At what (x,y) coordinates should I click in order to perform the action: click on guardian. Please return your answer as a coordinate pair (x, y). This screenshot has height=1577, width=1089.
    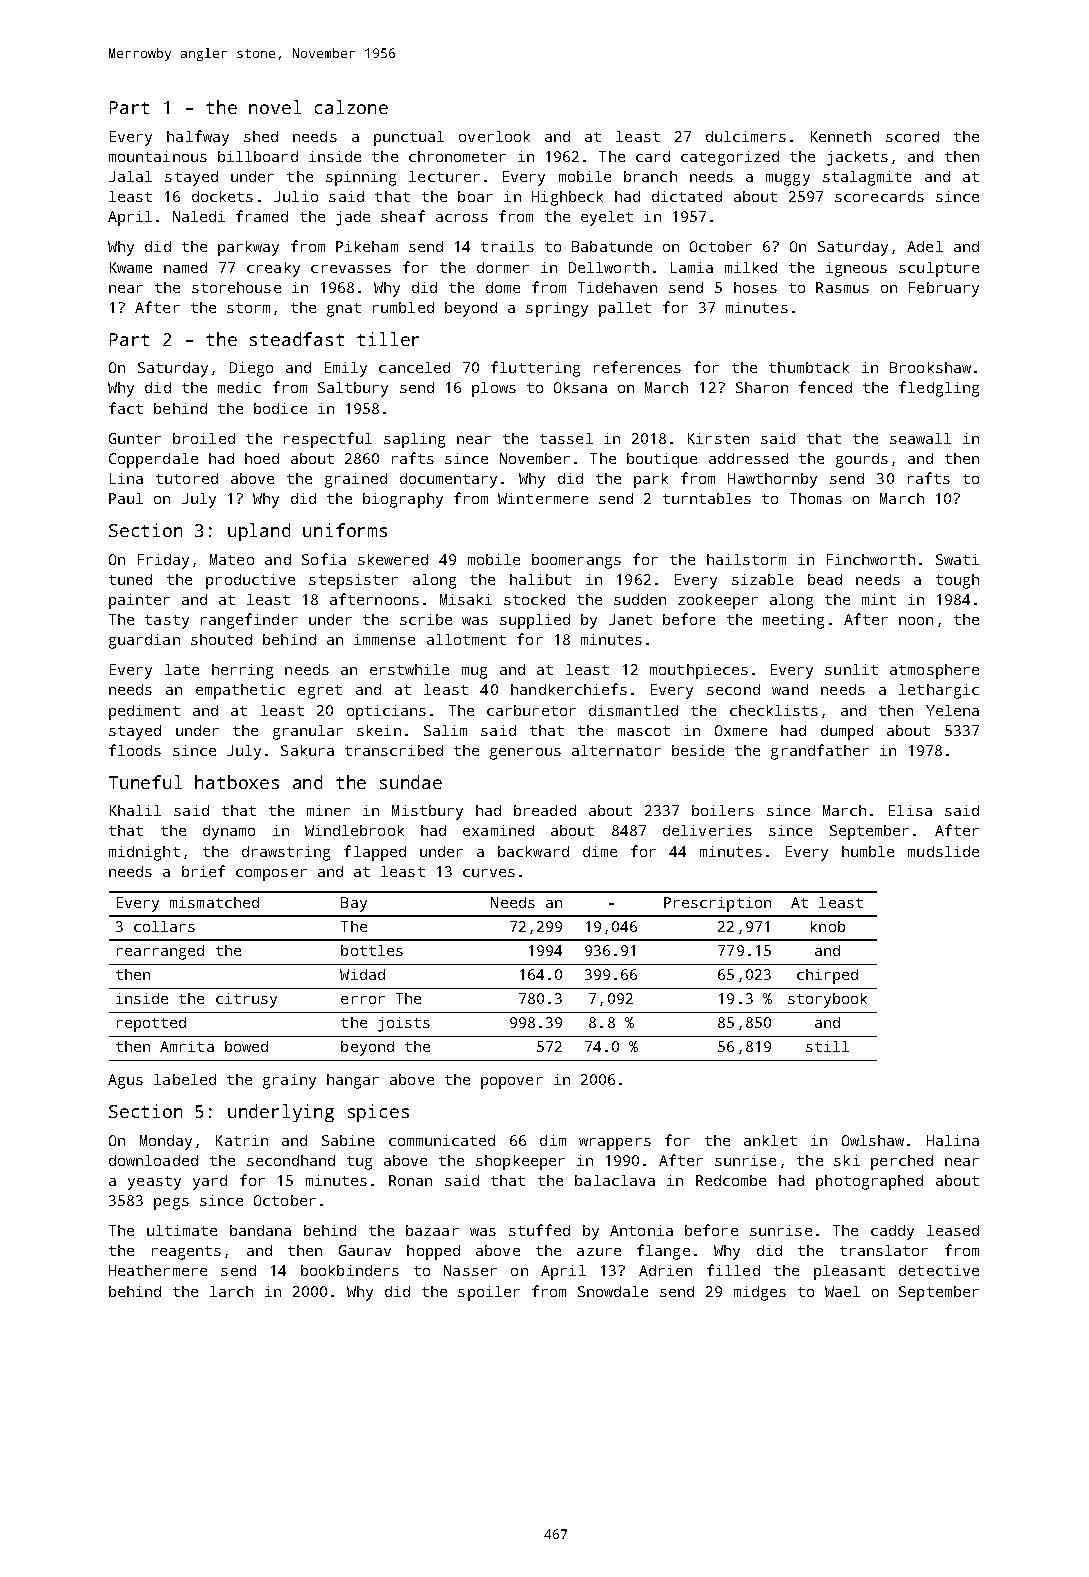
    Looking at the image, I should click on (144, 641).
